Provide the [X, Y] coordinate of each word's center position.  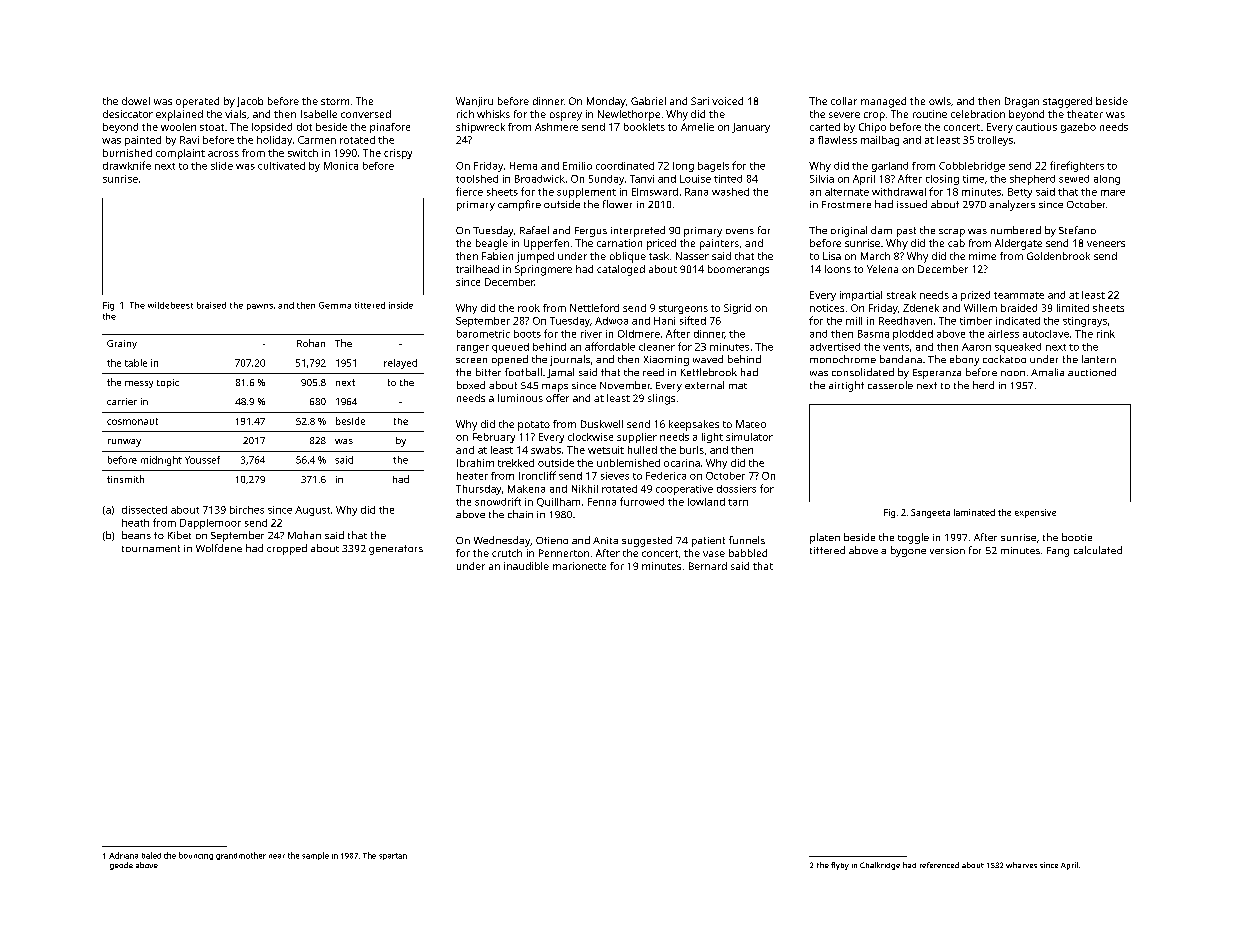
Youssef [202, 460]
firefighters [1077, 166]
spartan [393, 856]
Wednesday [502, 541]
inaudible [526, 566]
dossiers [736, 489]
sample [315, 856]
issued [912, 204]
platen [825, 538]
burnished [127, 153]
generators [396, 550]
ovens [740, 231]
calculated [1098, 550]
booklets [644, 127]
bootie [1077, 537]
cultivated [281, 166]
